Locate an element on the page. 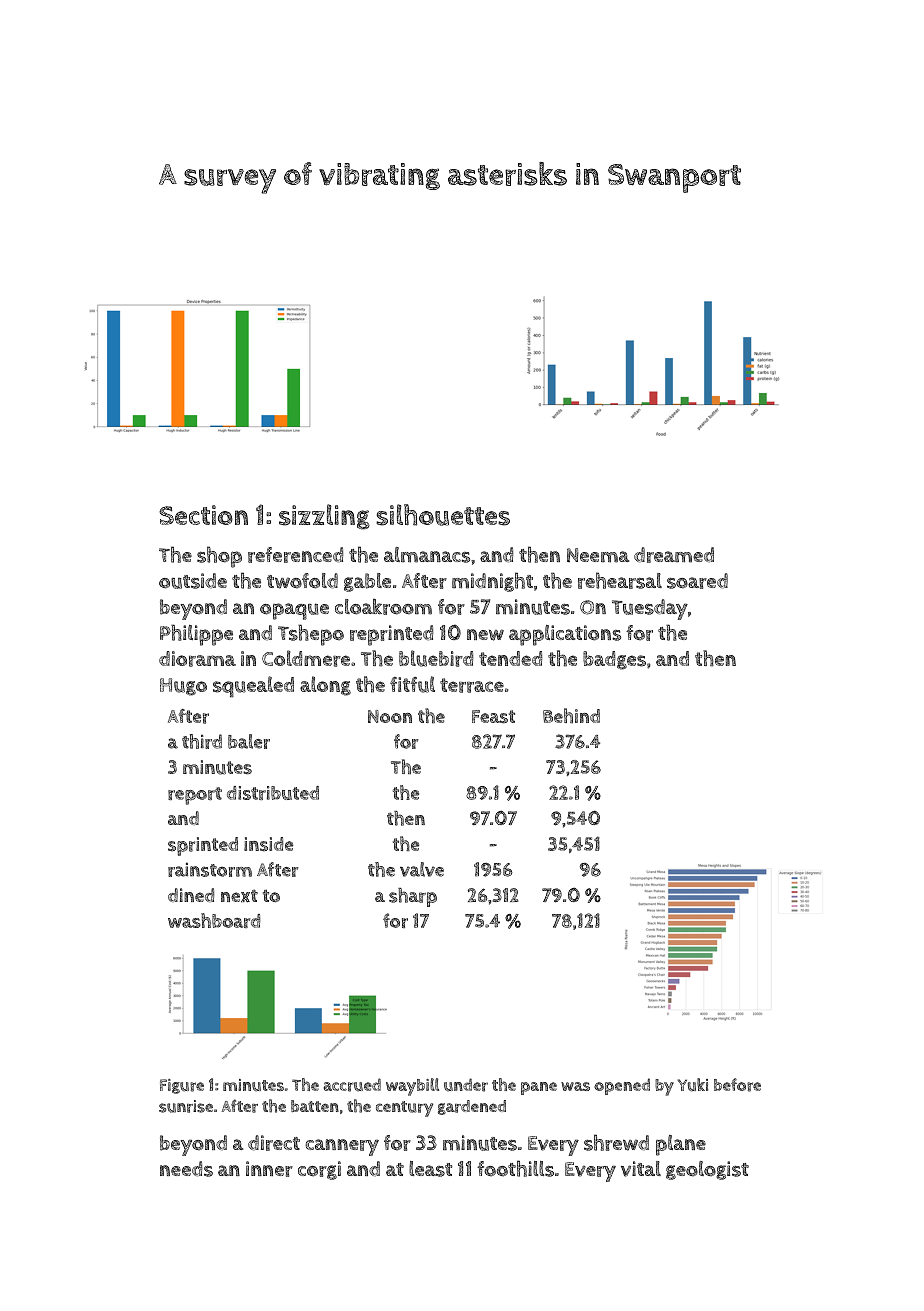  shop is located at coordinates (219, 557).
